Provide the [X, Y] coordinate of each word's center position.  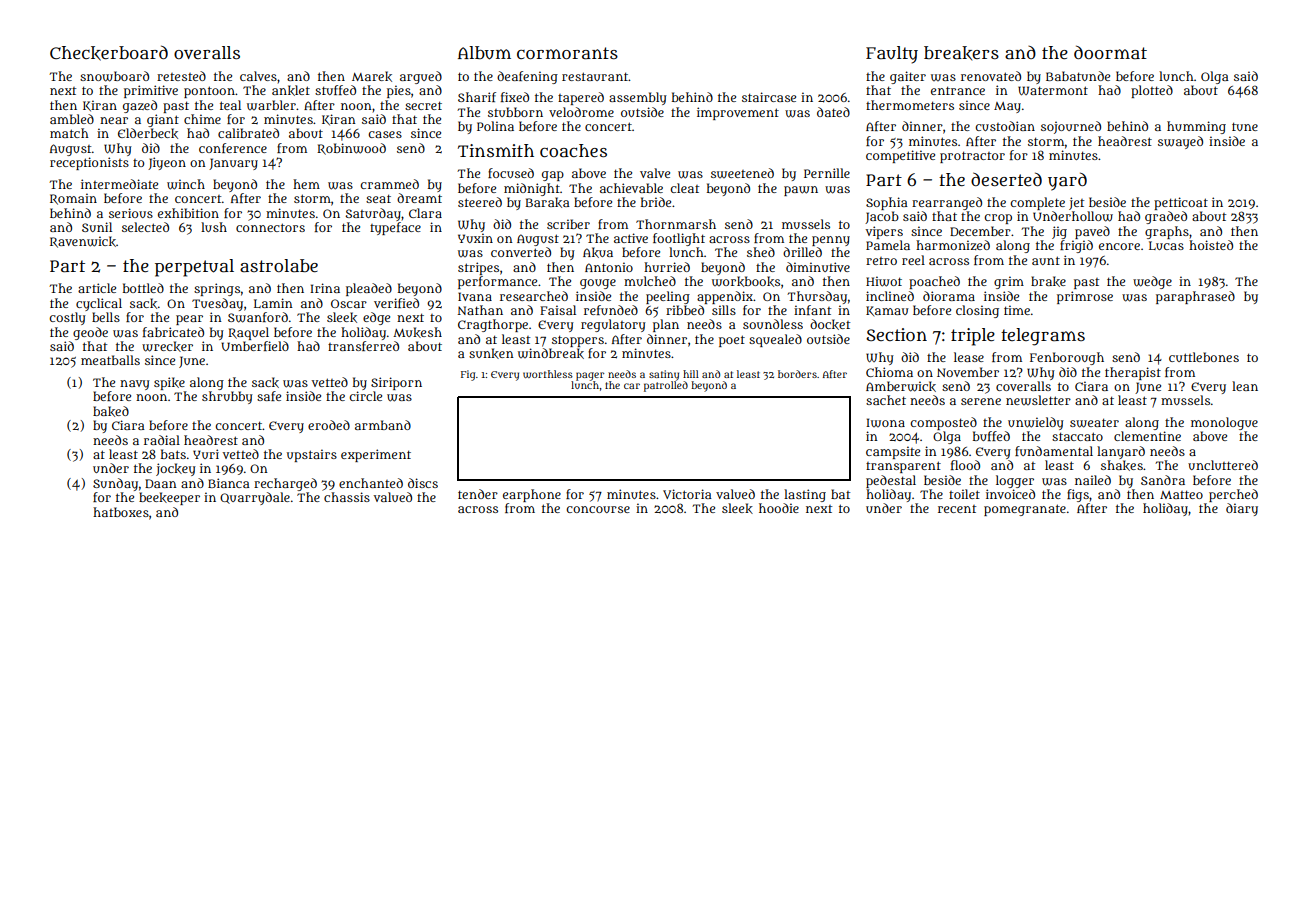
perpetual [194, 268]
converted [521, 252]
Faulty [892, 55]
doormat [1110, 52]
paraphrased [1195, 297]
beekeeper [169, 498]
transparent [903, 467]
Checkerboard [109, 53]
